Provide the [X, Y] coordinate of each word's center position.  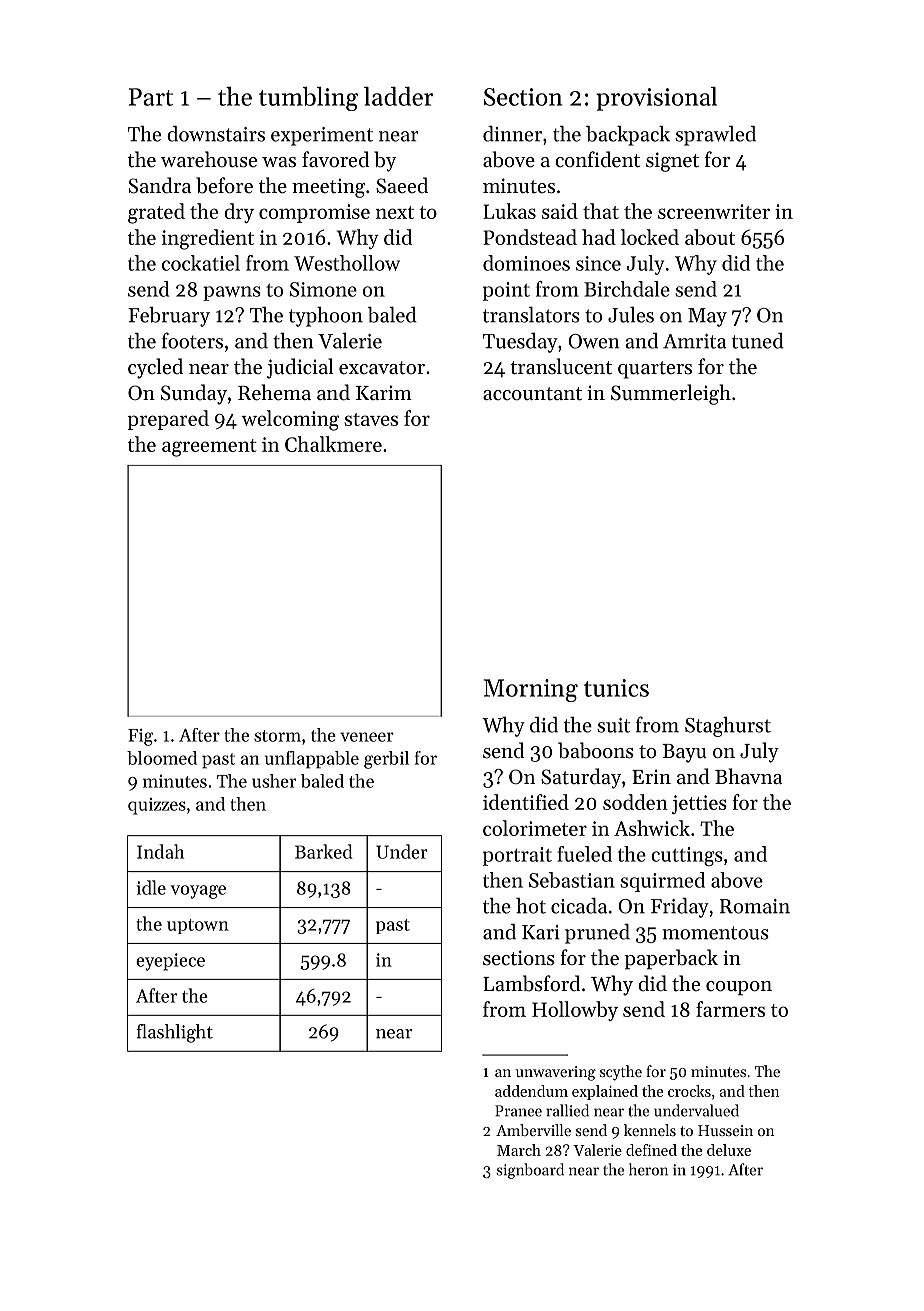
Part [151, 97]
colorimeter [535, 828]
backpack [628, 136]
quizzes [157, 806]
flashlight [174, 1033]
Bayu [684, 753]
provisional [656, 99]
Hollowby [575, 1011]
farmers [730, 1009]
